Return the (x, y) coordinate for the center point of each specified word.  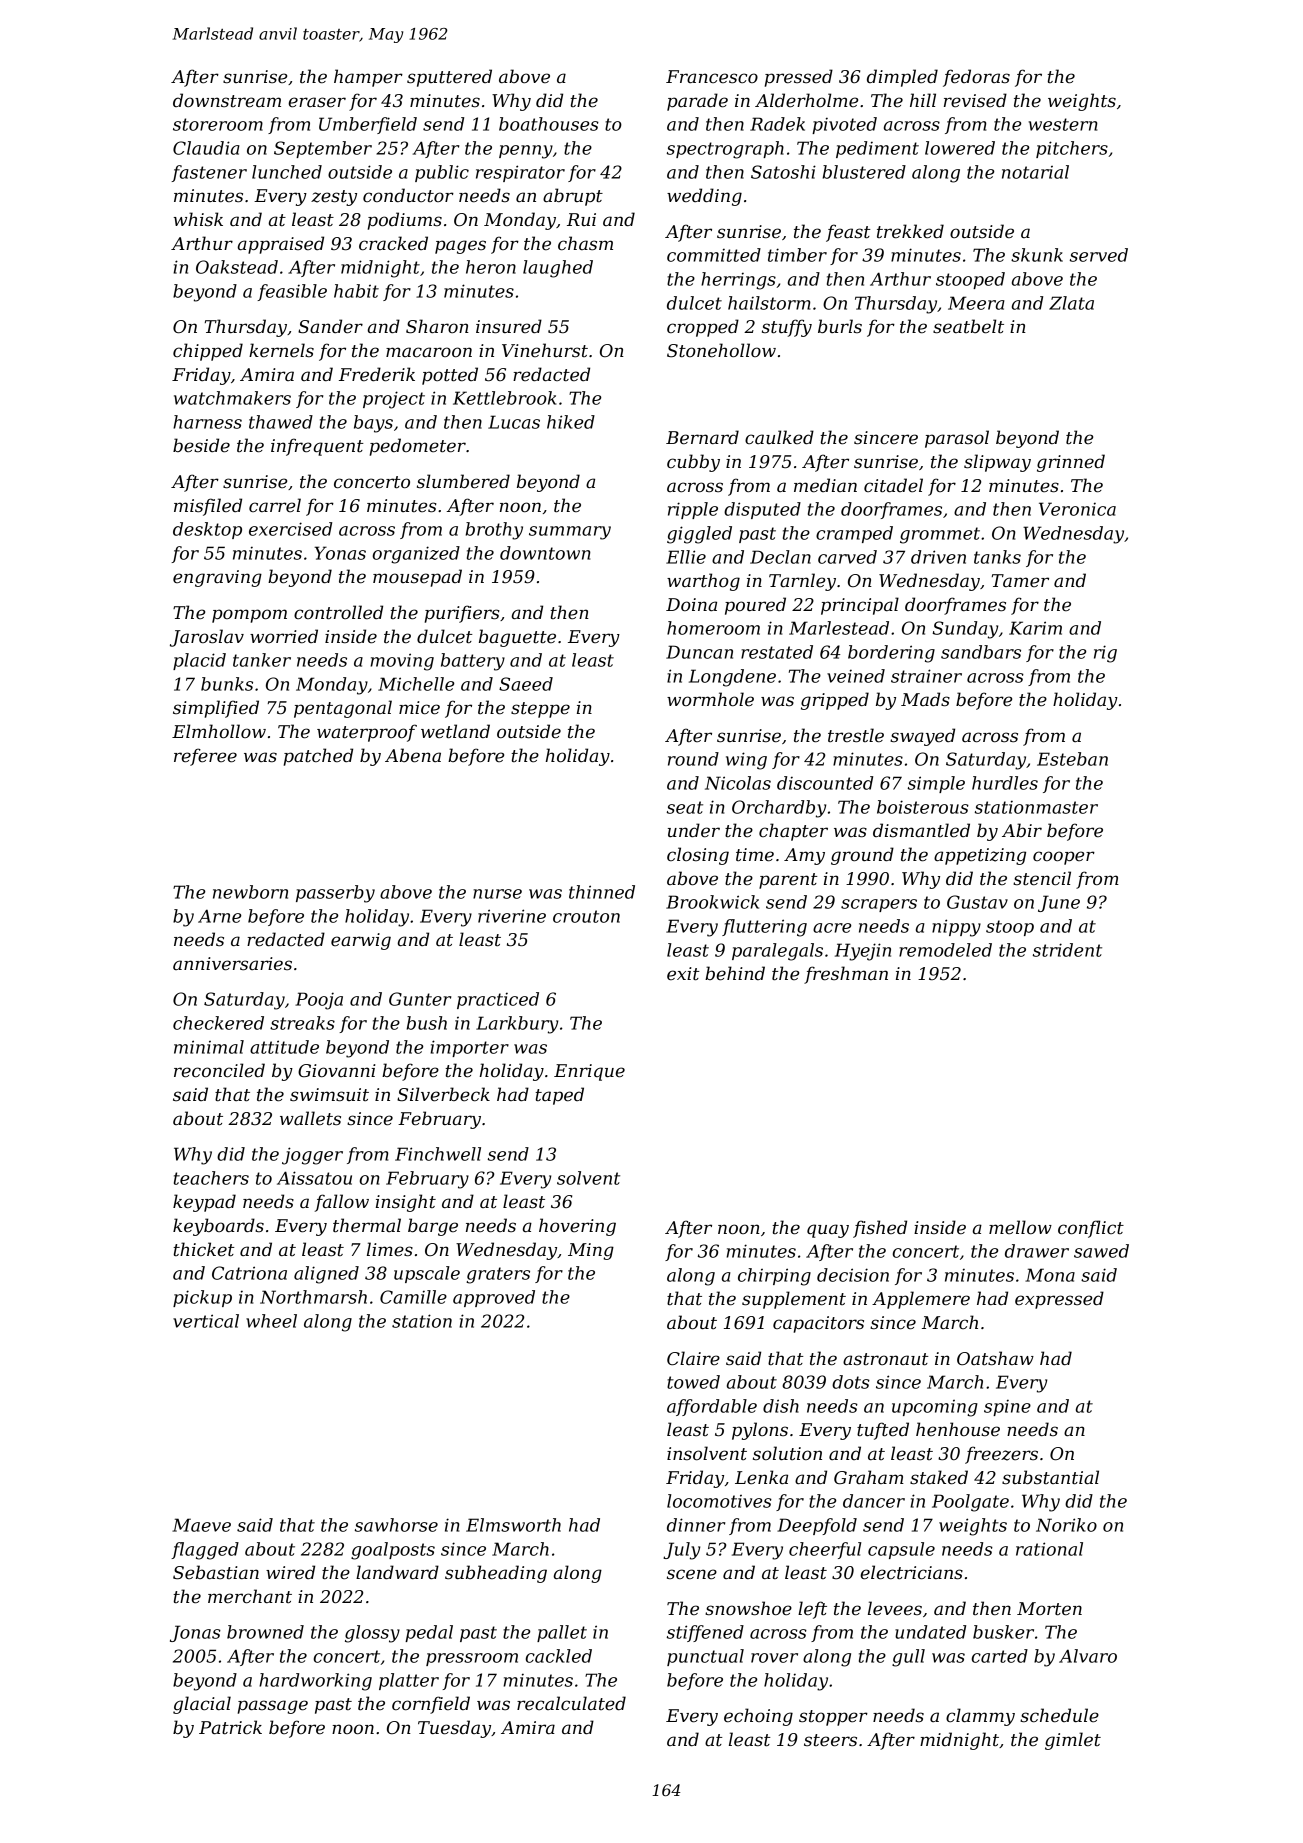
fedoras (976, 78)
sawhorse (396, 1525)
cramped (854, 534)
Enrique (589, 1072)
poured (755, 606)
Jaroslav (207, 638)
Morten (1049, 1609)
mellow (1020, 1227)
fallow (342, 1203)
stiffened (705, 1633)
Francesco (712, 77)
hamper (368, 78)
